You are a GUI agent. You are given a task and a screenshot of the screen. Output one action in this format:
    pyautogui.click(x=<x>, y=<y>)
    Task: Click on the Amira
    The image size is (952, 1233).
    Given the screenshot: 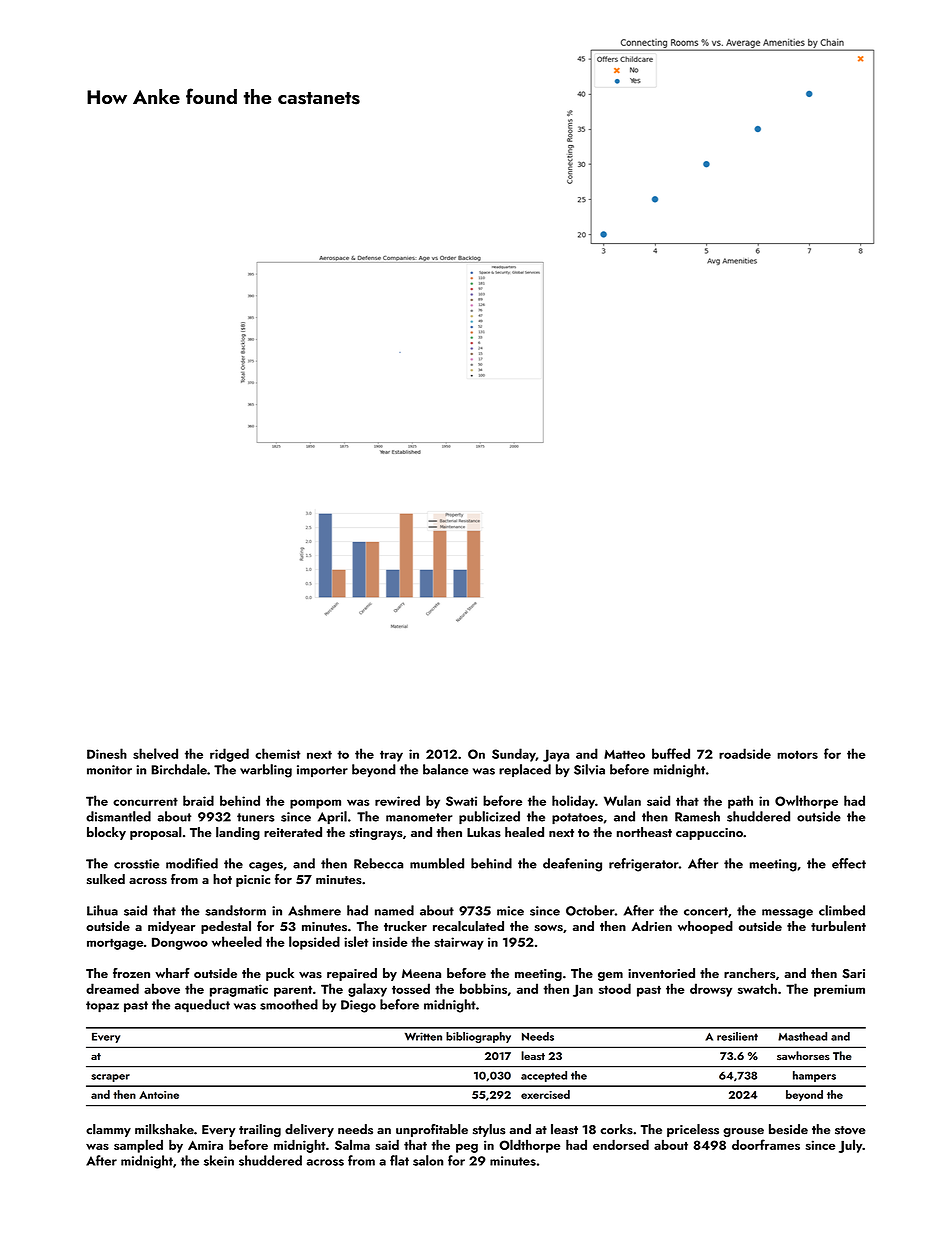 What is the action you would take?
    pyautogui.click(x=205, y=1145)
